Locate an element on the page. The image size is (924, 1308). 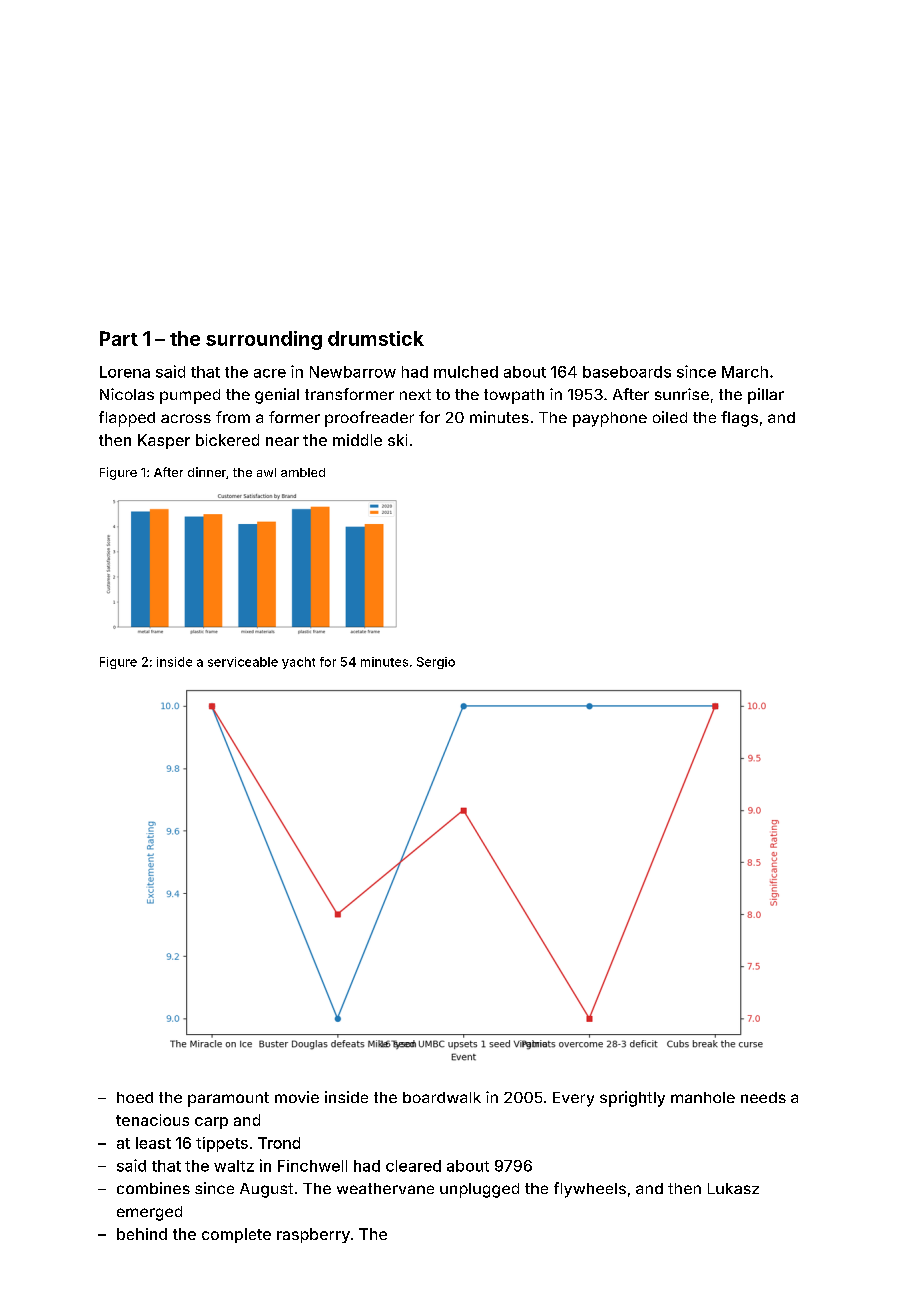
yacht is located at coordinates (298, 663).
